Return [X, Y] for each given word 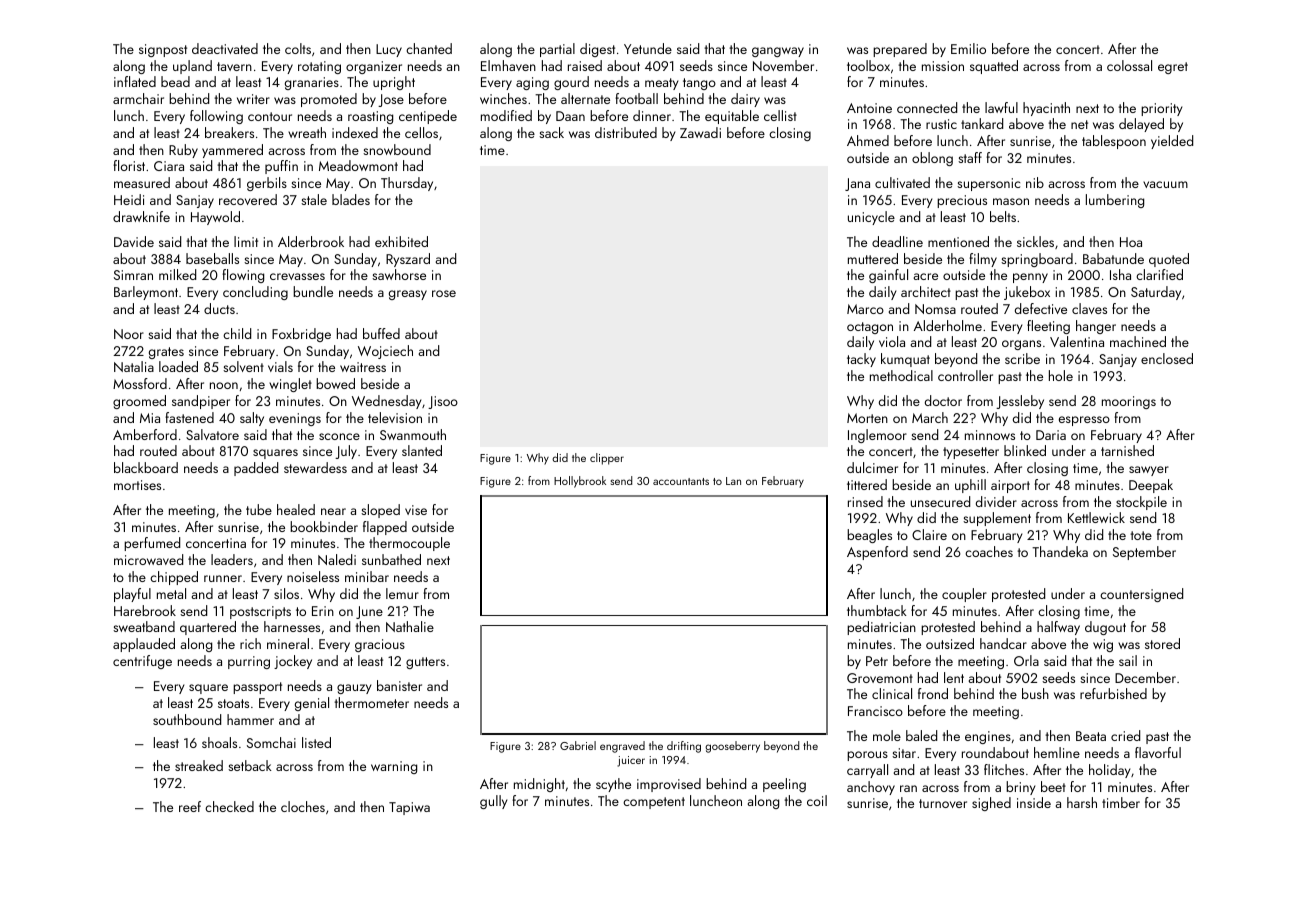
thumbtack [877, 610]
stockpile [1141, 503]
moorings [1129, 402]
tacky [861, 360]
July [346, 452]
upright [394, 83]
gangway [778, 52]
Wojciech [385, 352]
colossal [1129, 65]
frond [933, 693]
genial [312, 704]
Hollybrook [580, 482]
